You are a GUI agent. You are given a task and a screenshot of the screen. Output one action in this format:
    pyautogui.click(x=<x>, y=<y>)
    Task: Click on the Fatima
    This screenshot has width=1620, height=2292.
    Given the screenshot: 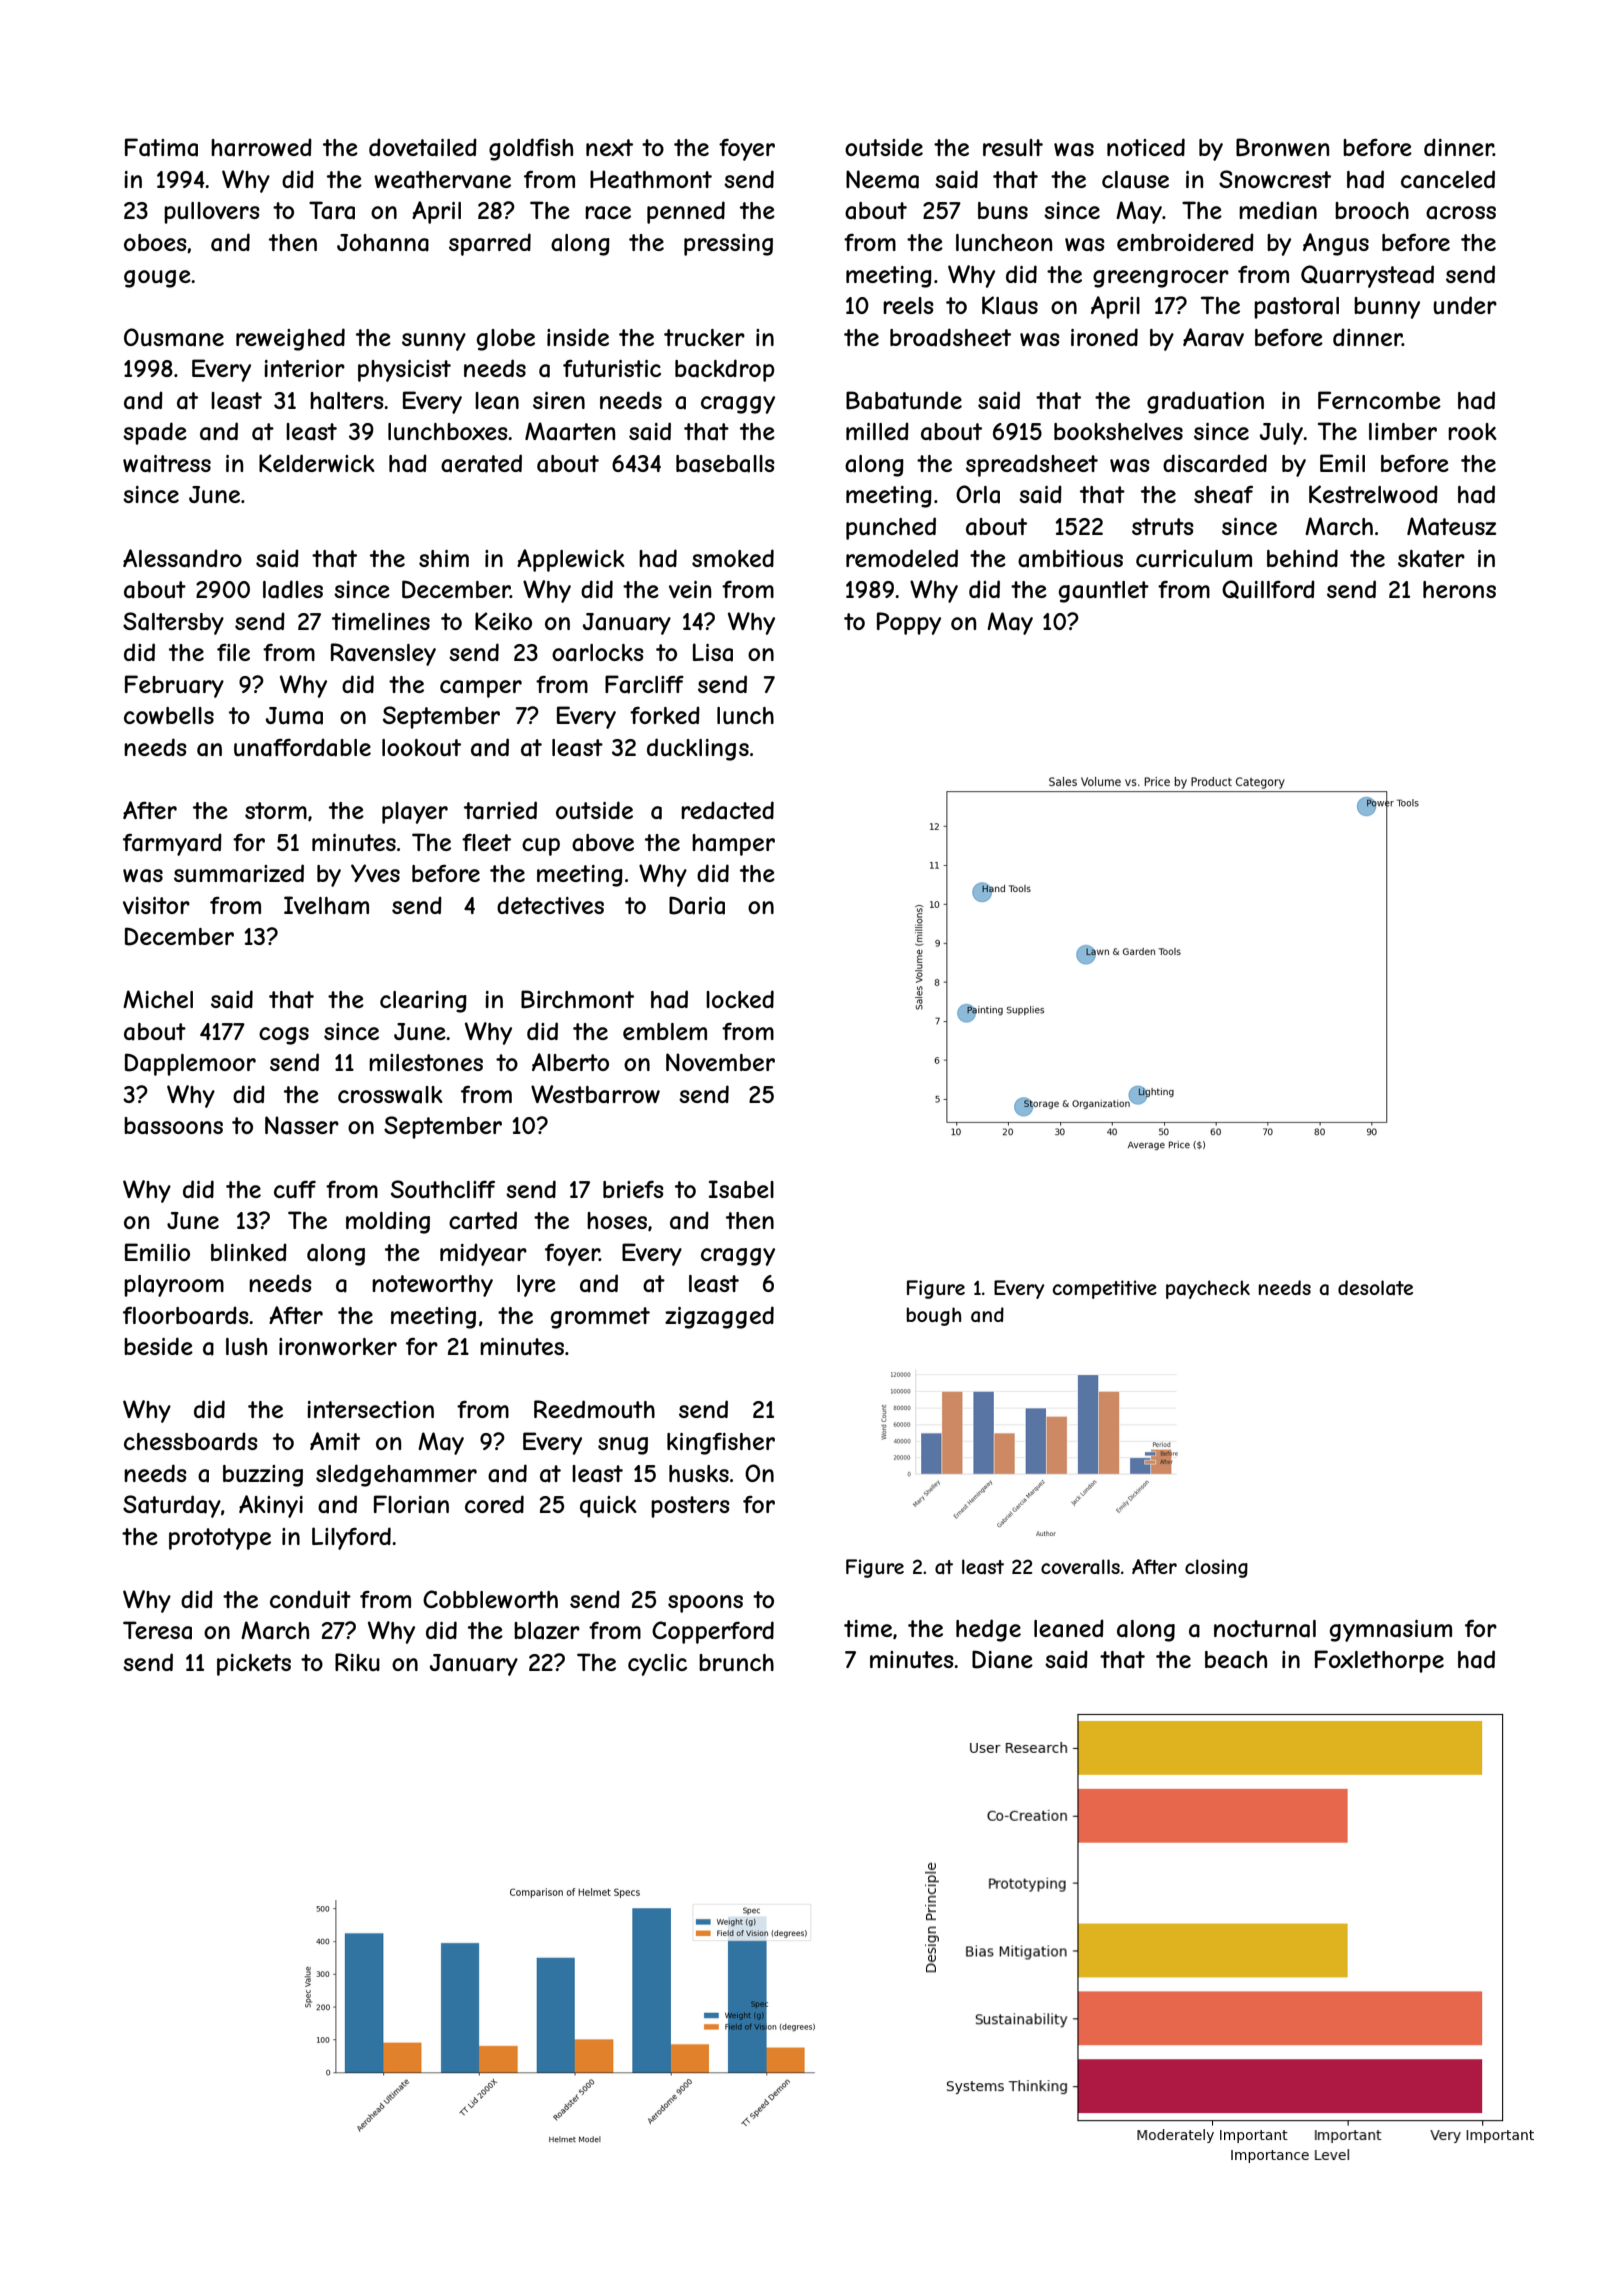 What is the action you would take?
    pyautogui.click(x=161, y=147)
